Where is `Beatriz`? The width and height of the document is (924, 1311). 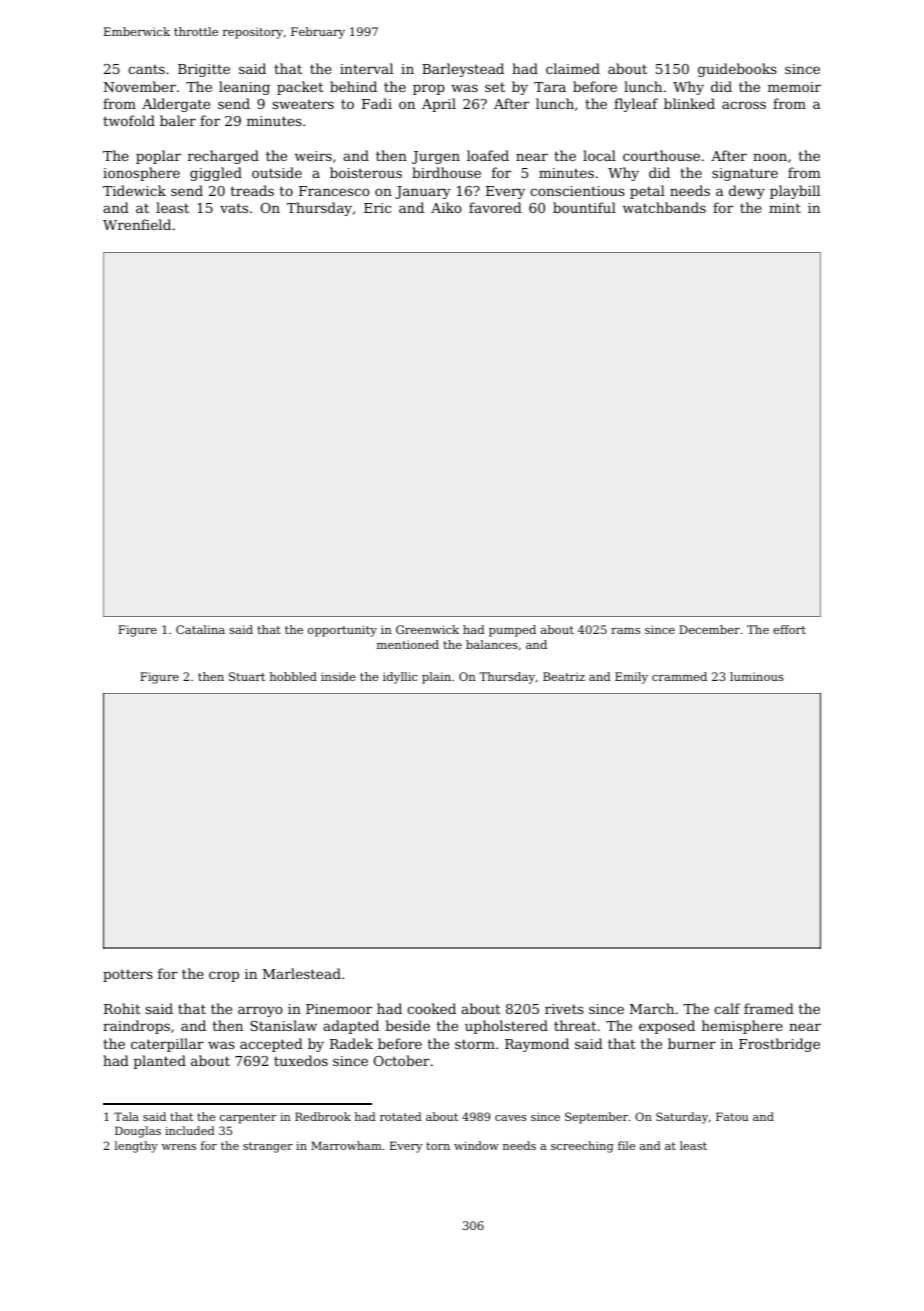
Beatriz is located at coordinates (564, 676).
